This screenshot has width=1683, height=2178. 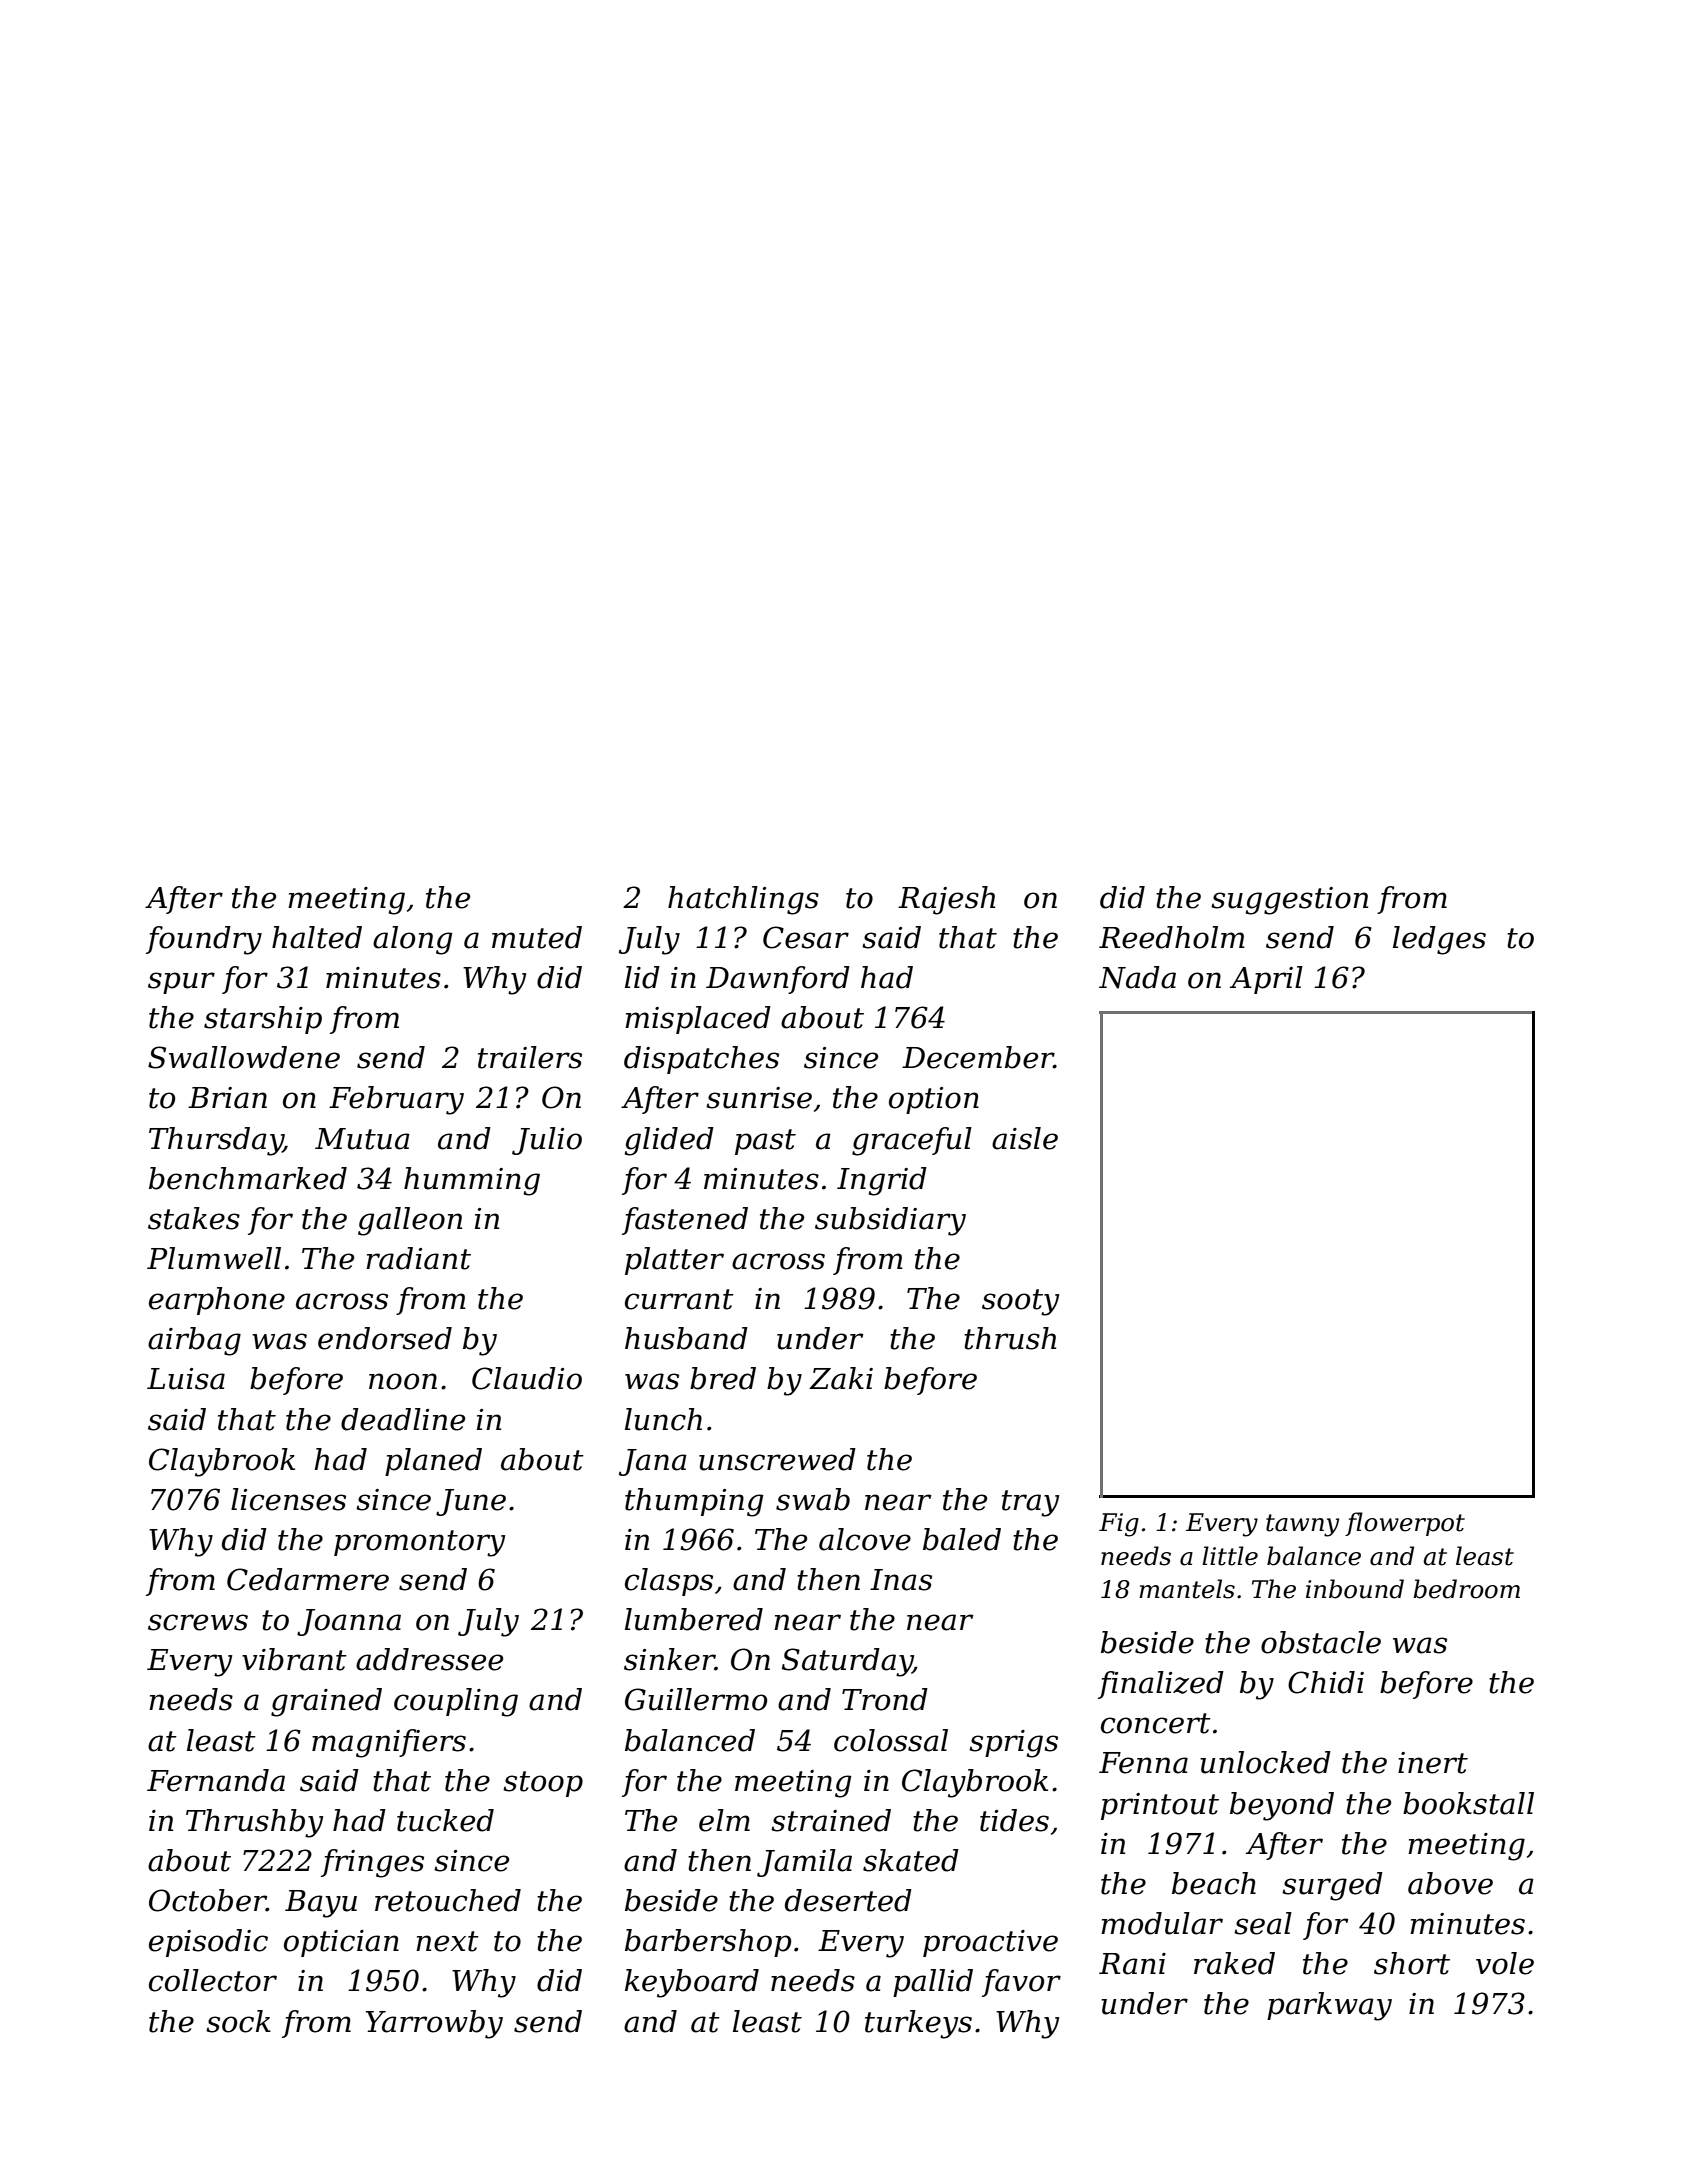 I want to click on Zaki, so click(x=841, y=1378).
